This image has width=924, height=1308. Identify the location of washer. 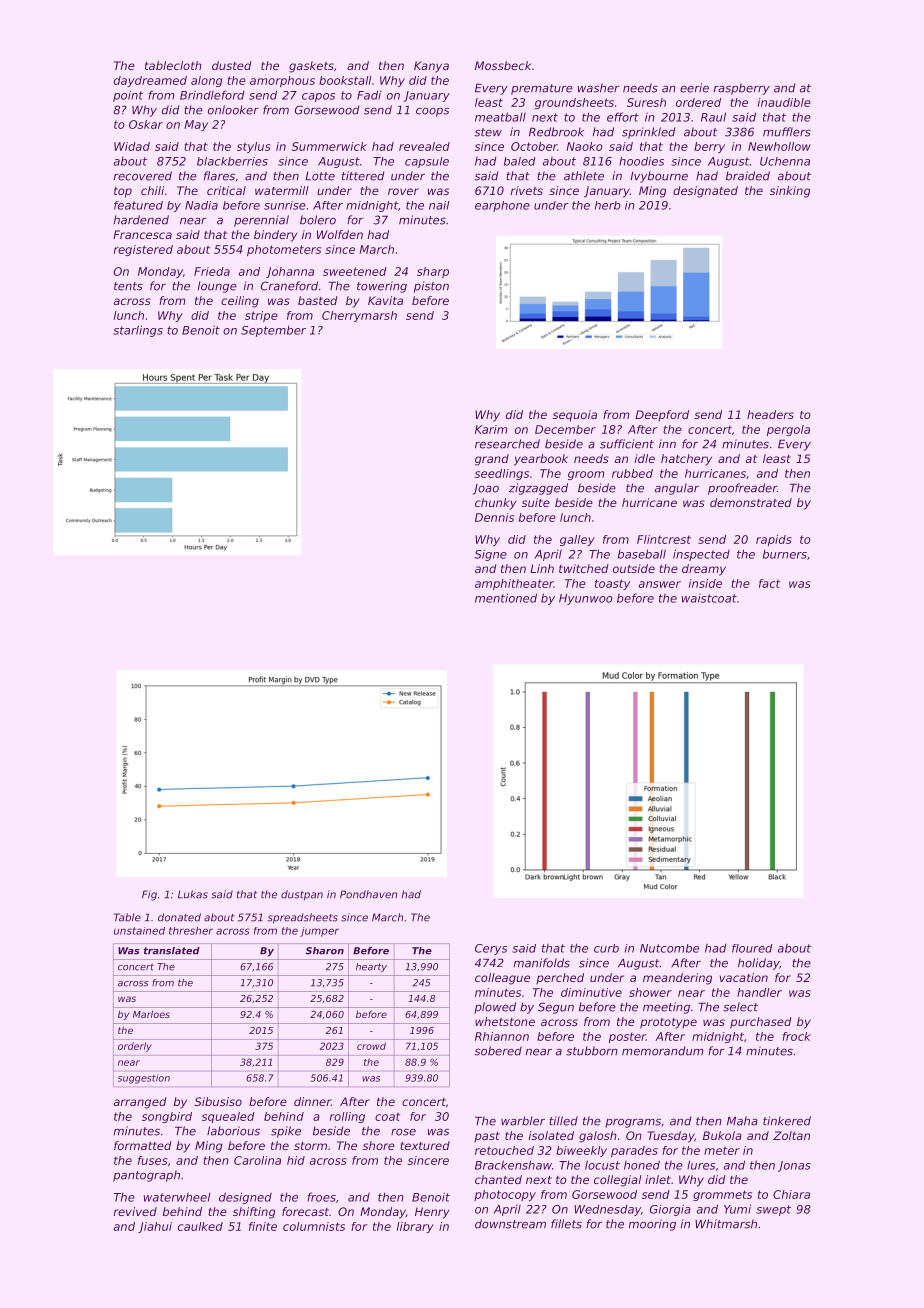
(598, 88).
